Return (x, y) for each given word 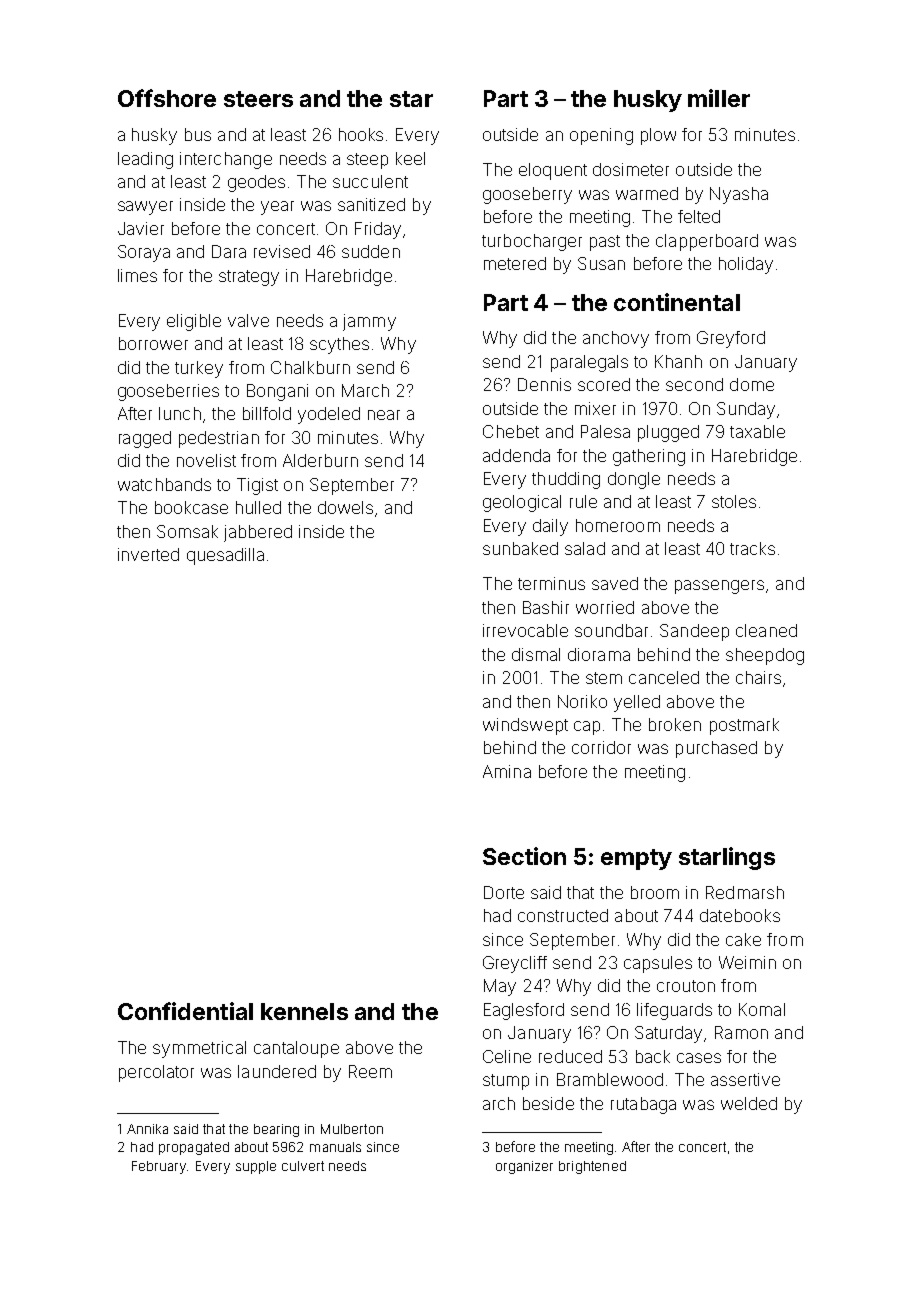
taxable (757, 431)
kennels (304, 1011)
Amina (507, 771)
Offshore (167, 98)
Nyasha (739, 195)
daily (550, 527)
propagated (194, 1148)
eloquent (553, 171)
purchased (716, 749)
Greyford (731, 339)
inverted (148, 554)
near (384, 415)
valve (248, 320)
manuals (335, 1147)
